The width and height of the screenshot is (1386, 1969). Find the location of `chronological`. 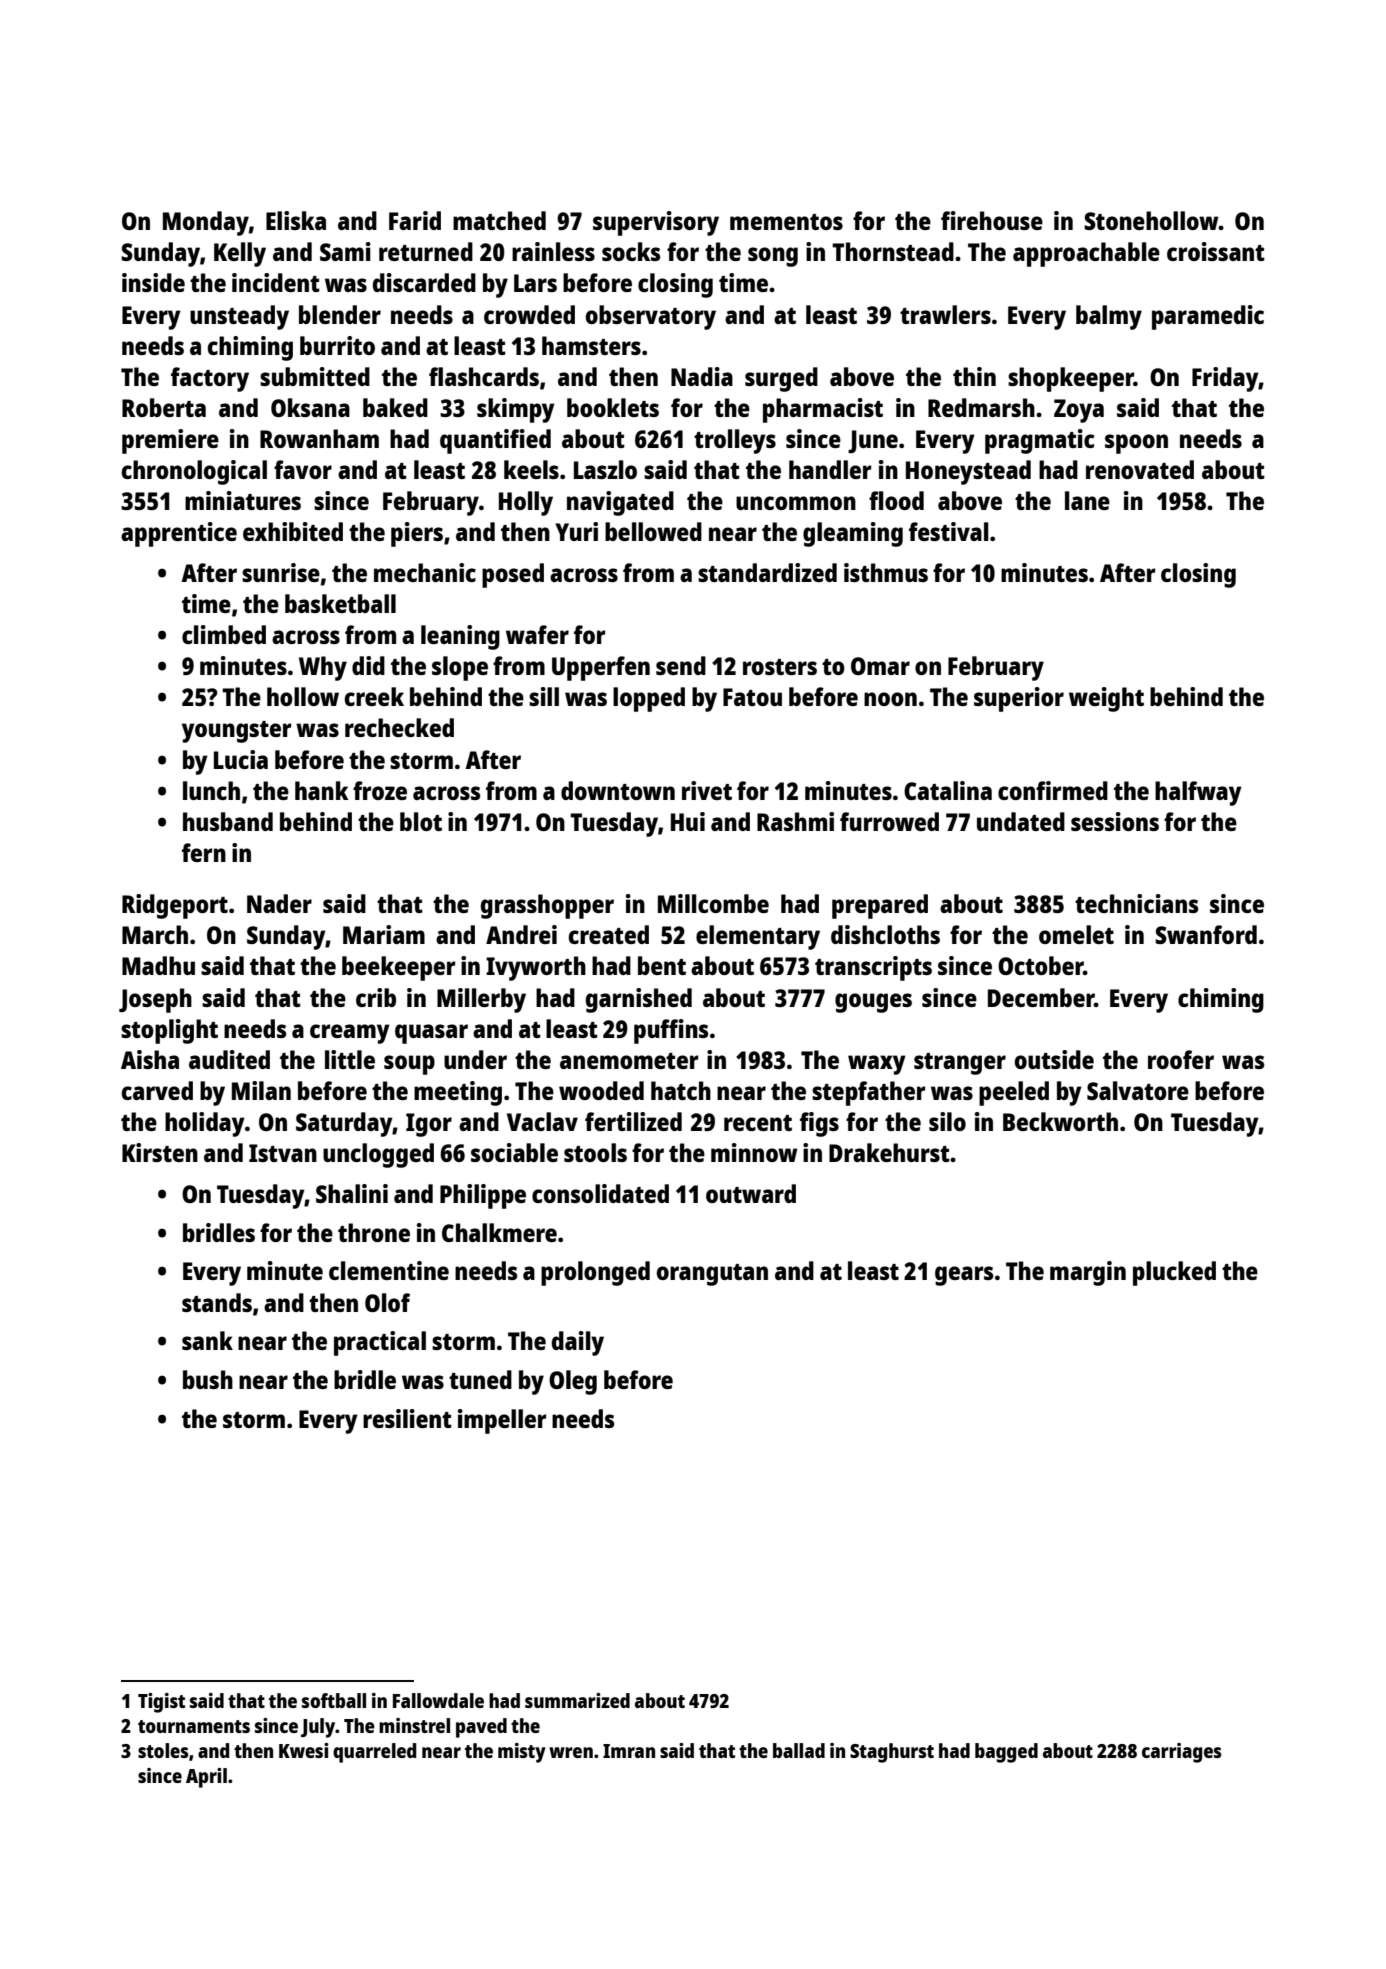

chronological is located at coordinates (194, 472).
